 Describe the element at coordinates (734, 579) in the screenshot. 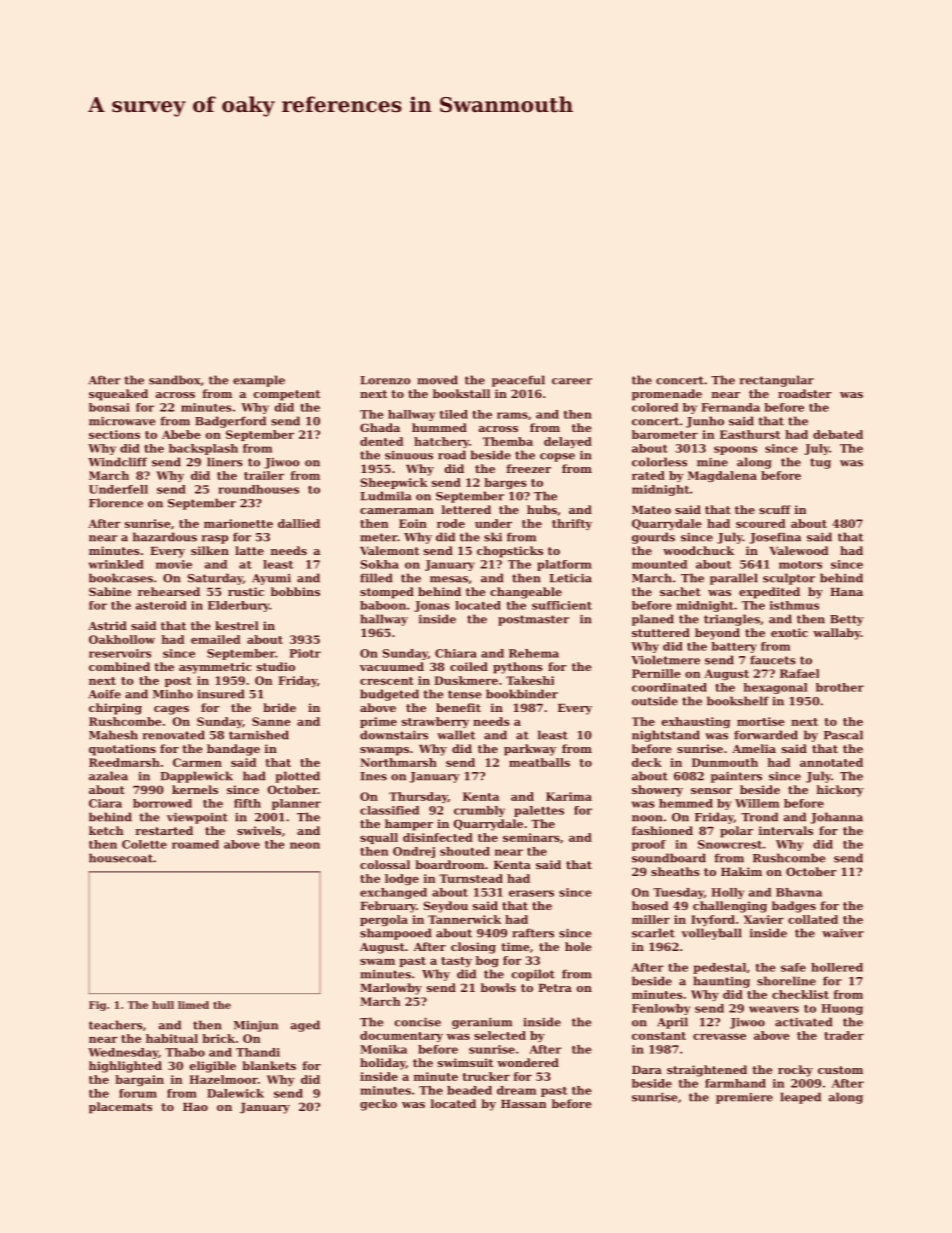

I see `parallel` at that location.
